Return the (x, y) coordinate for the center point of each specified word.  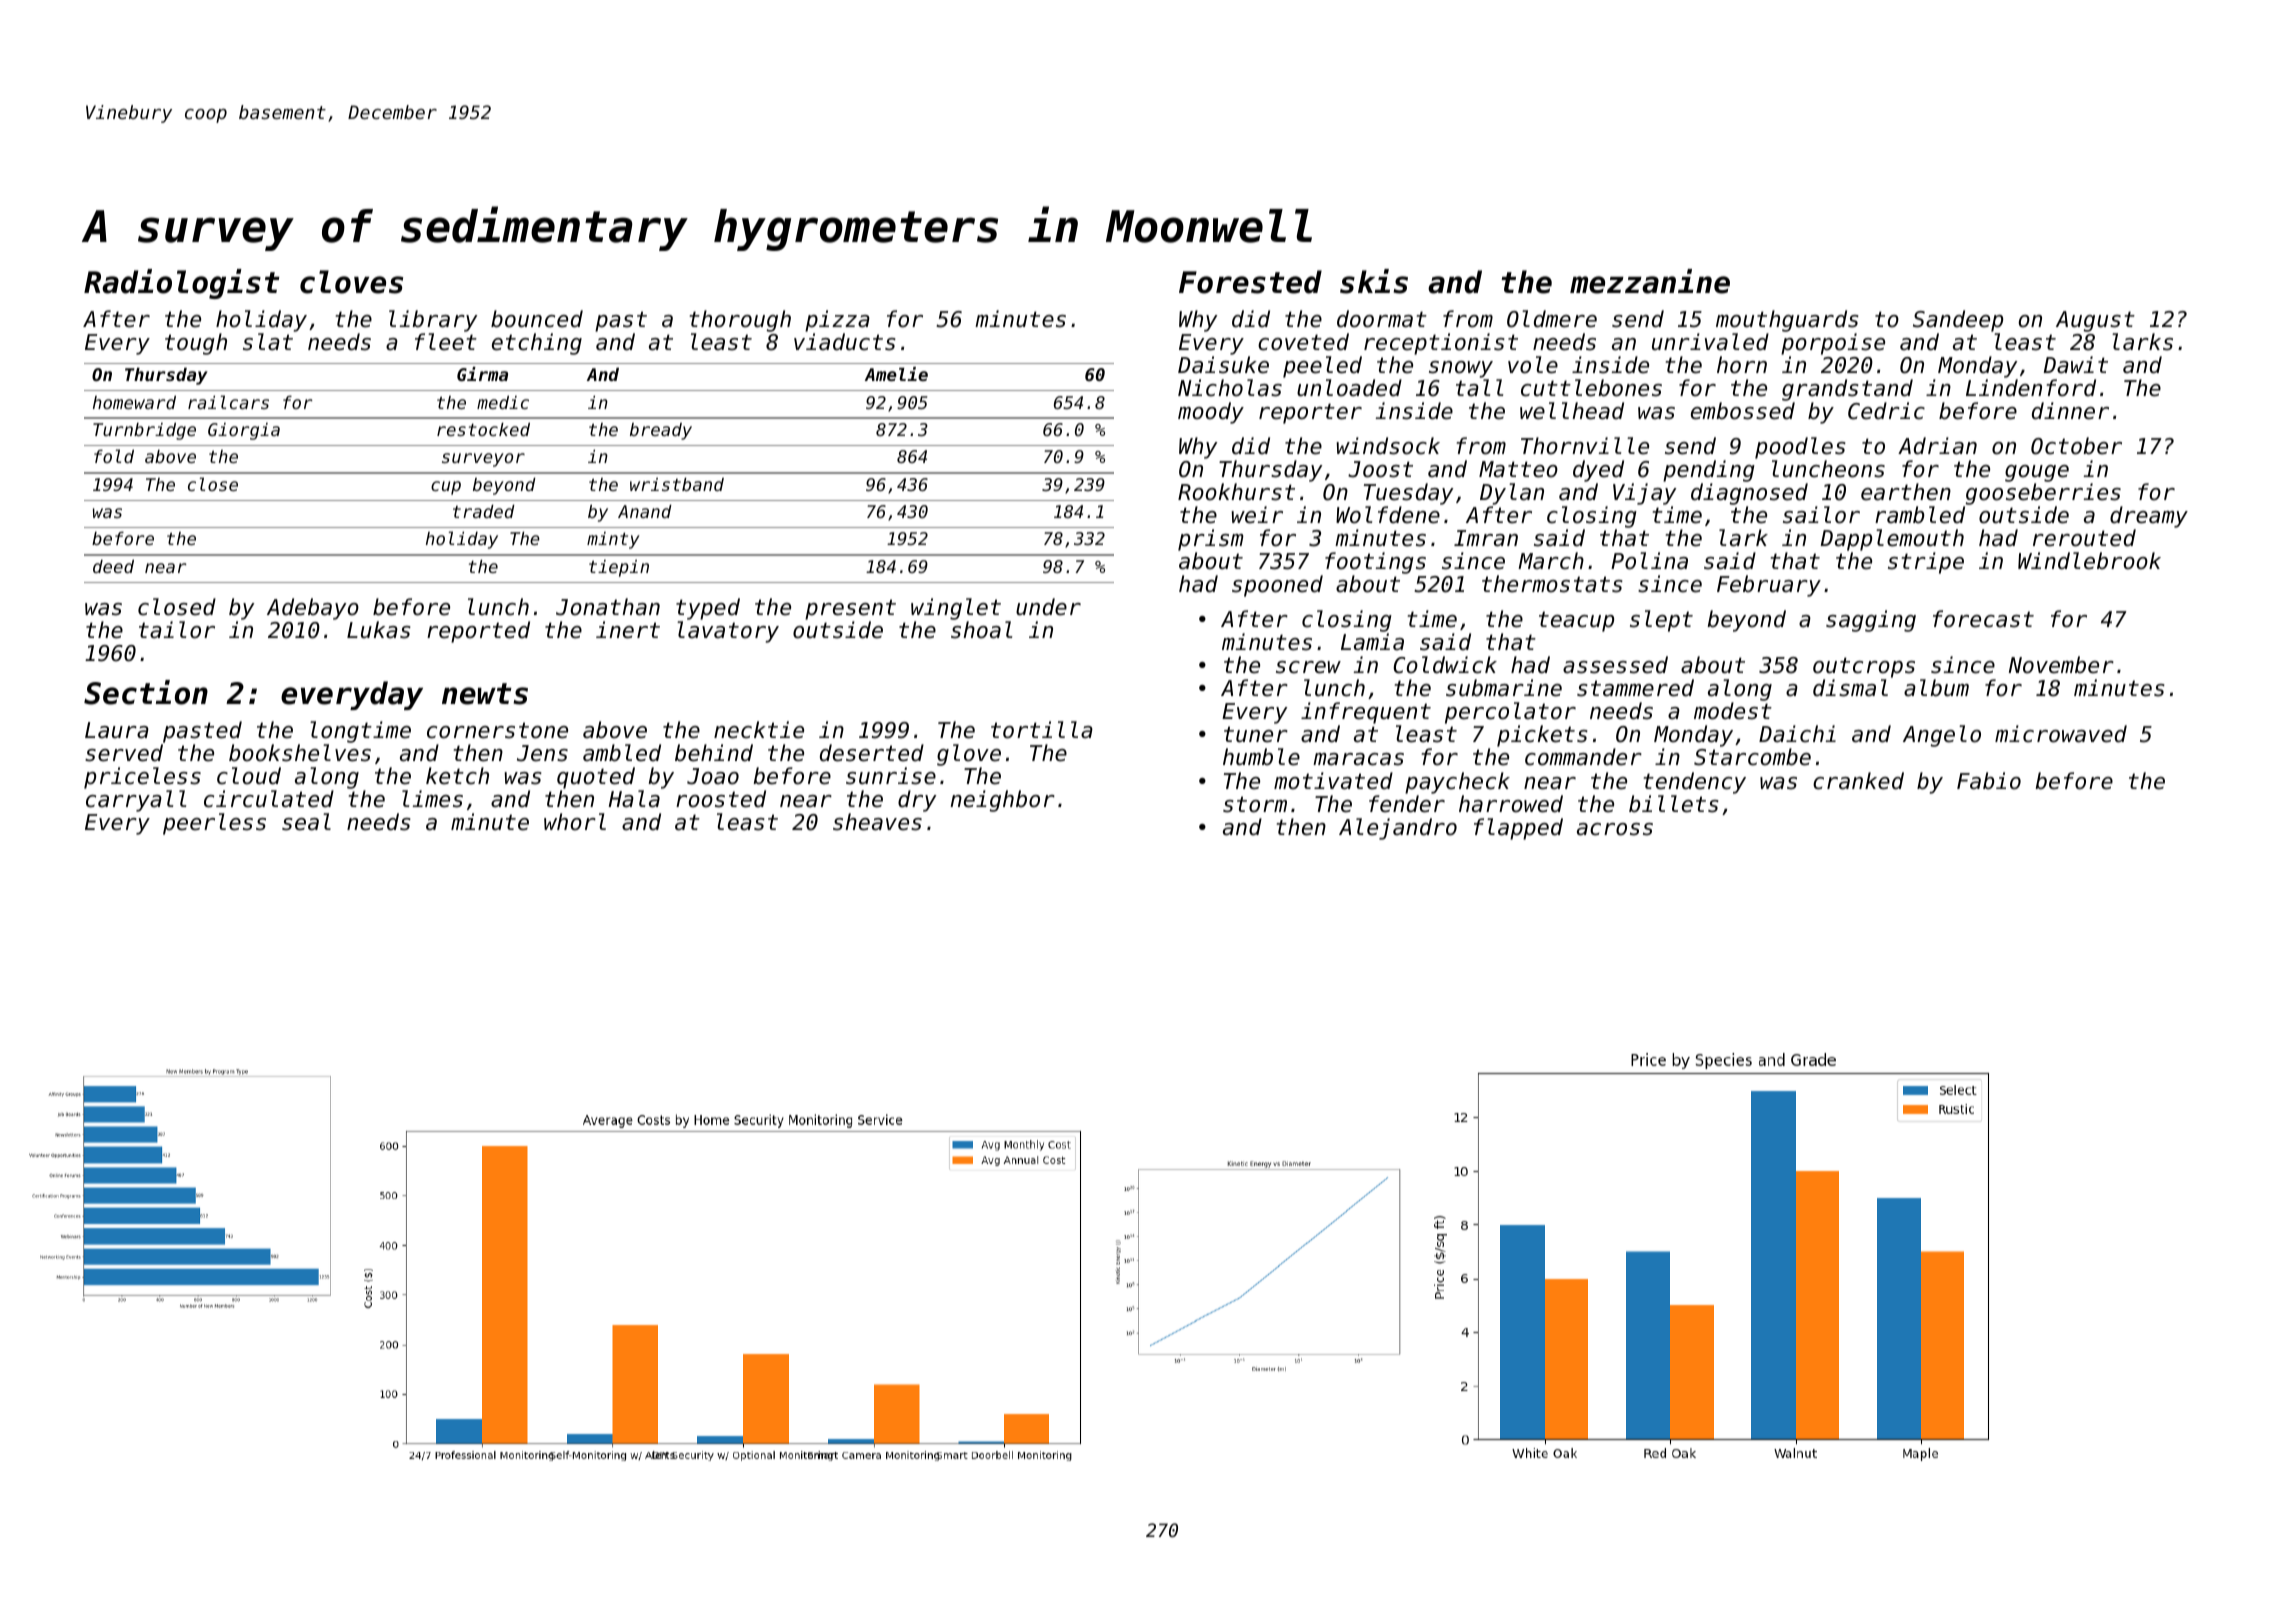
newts (485, 694)
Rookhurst (1236, 492)
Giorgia (244, 431)
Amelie (896, 374)
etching (537, 344)
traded (484, 511)
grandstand (1847, 390)
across (1615, 829)
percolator (1510, 713)
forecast (1983, 619)
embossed (1743, 411)
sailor (1821, 515)
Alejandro (1398, 829)
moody (1211, 413)
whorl (575, 822)
